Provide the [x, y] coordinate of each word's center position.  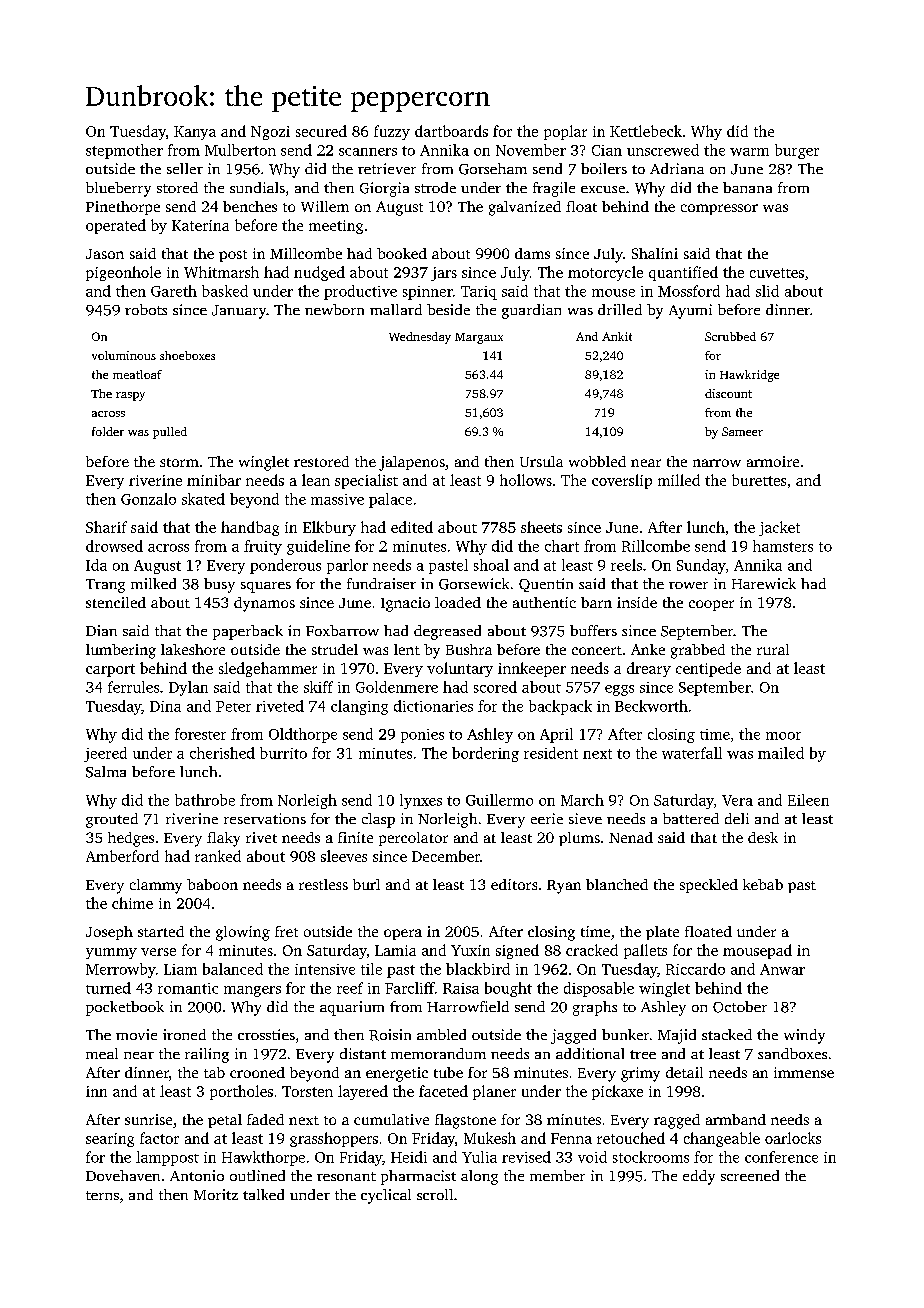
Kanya [195, 133]
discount [728, 393]
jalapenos [412, 463]
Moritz [216, 1194]
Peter [233, 706]
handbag [250, 528]
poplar [565, 132]
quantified [683, 273]
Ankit [617, 336]
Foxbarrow [342, 630]
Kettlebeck [646, 131]
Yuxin [470, 950]
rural [773, 649]
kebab [763, 884]
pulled [170, 433]
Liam [180, 969]
